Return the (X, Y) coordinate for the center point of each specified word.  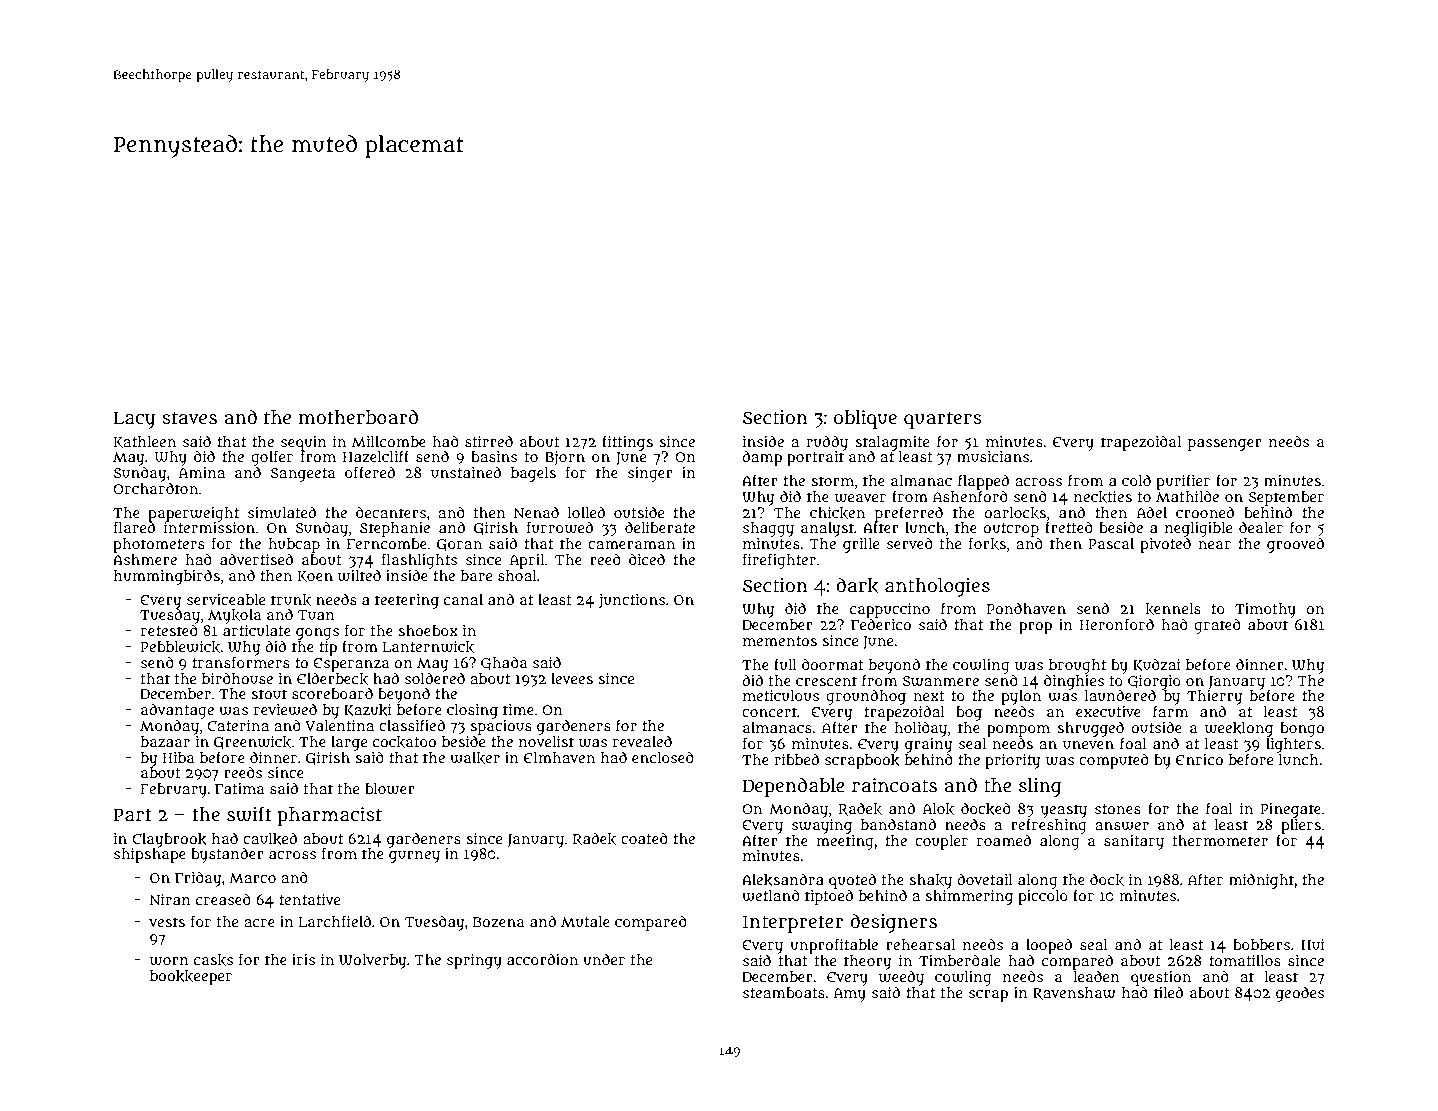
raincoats (894, 785)
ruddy (827, 443)
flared (134, 527)
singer (650, 474)
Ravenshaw (1074, 993)
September (1286, 498)
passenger (1225, 445)
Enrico (1199, 759)
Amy (850, 995)
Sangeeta (303, 475)
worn (169, 961)
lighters (1293, 745)
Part (133, 815)
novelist (546, 741)
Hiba (178, 757)
